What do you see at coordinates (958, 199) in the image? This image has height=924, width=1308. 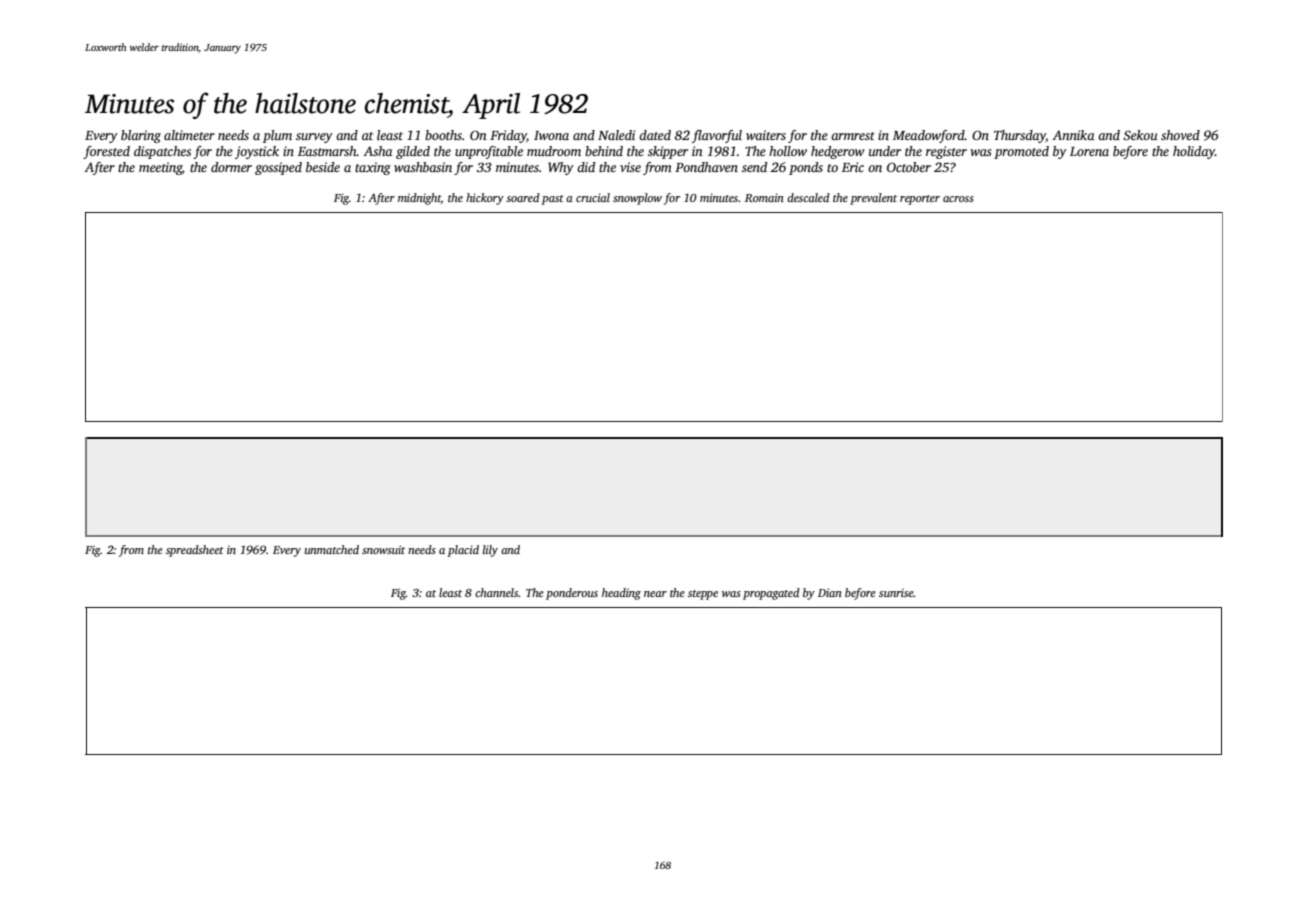 I see `across` at bounding box center [958, 199].
